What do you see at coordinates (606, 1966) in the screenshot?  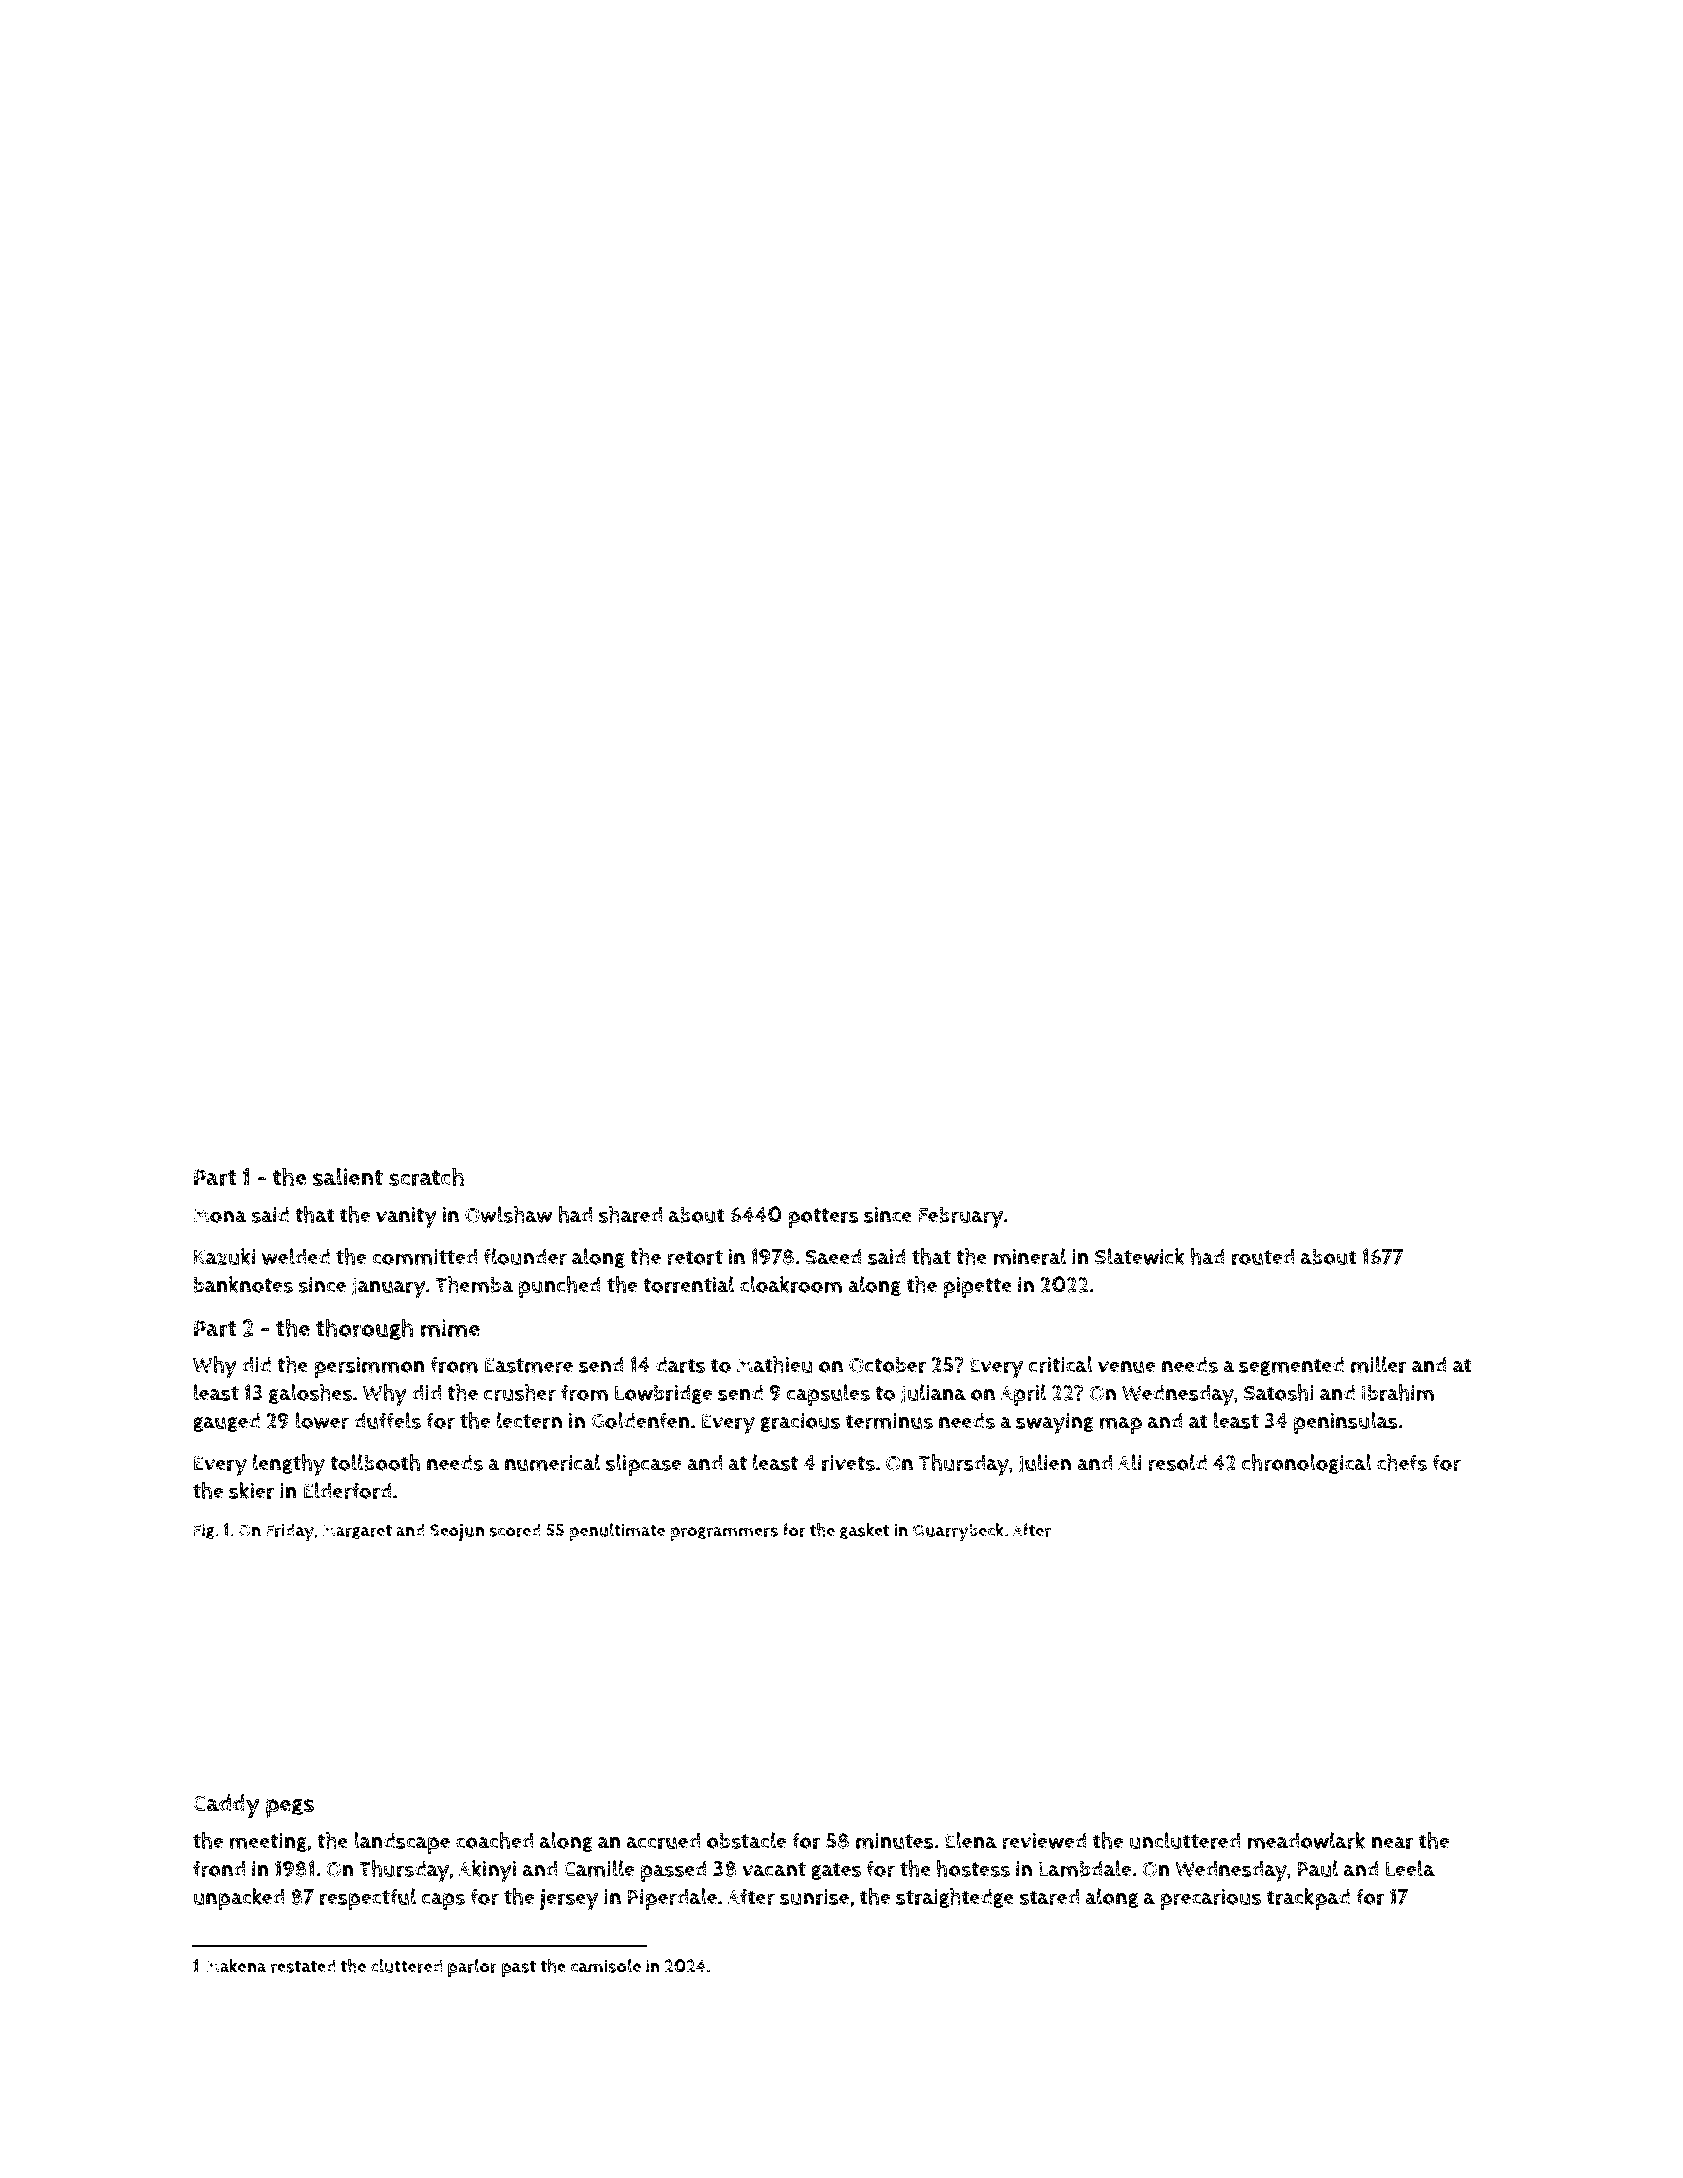 I see `camisole` at bounding box center [606, 1966].
